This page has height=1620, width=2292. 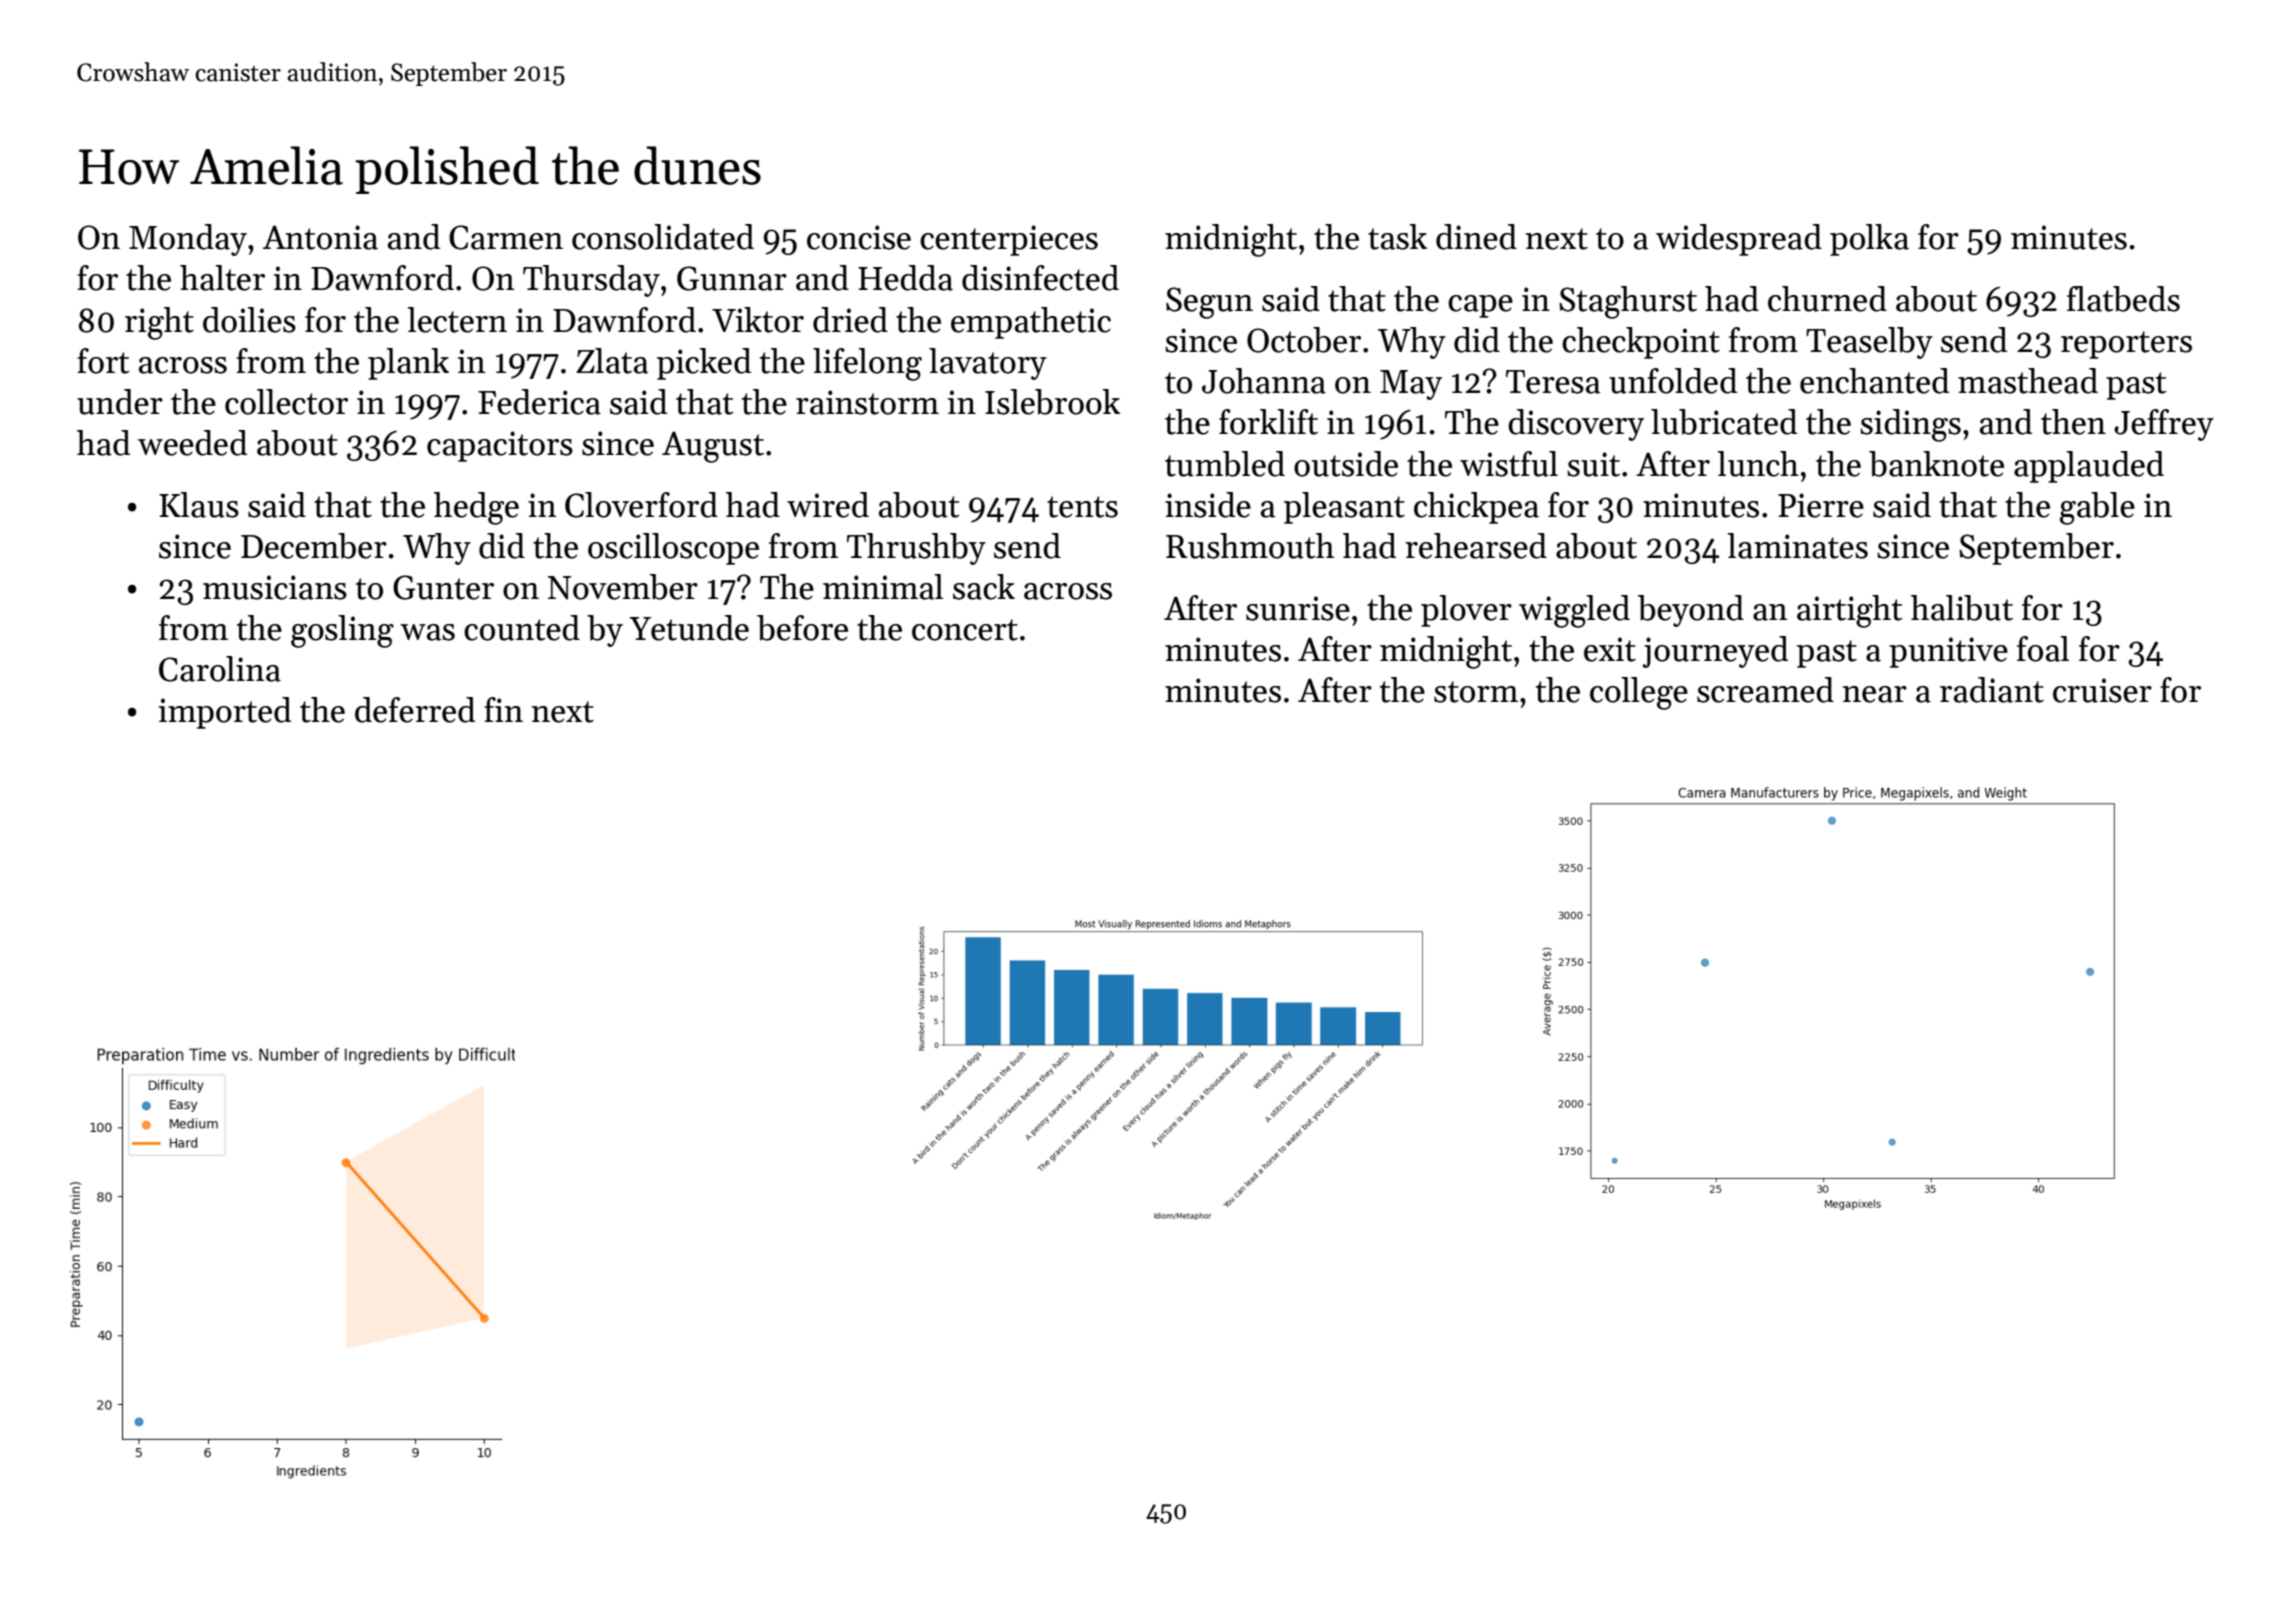 I want to click on fin, so click(x=503, y=709).
